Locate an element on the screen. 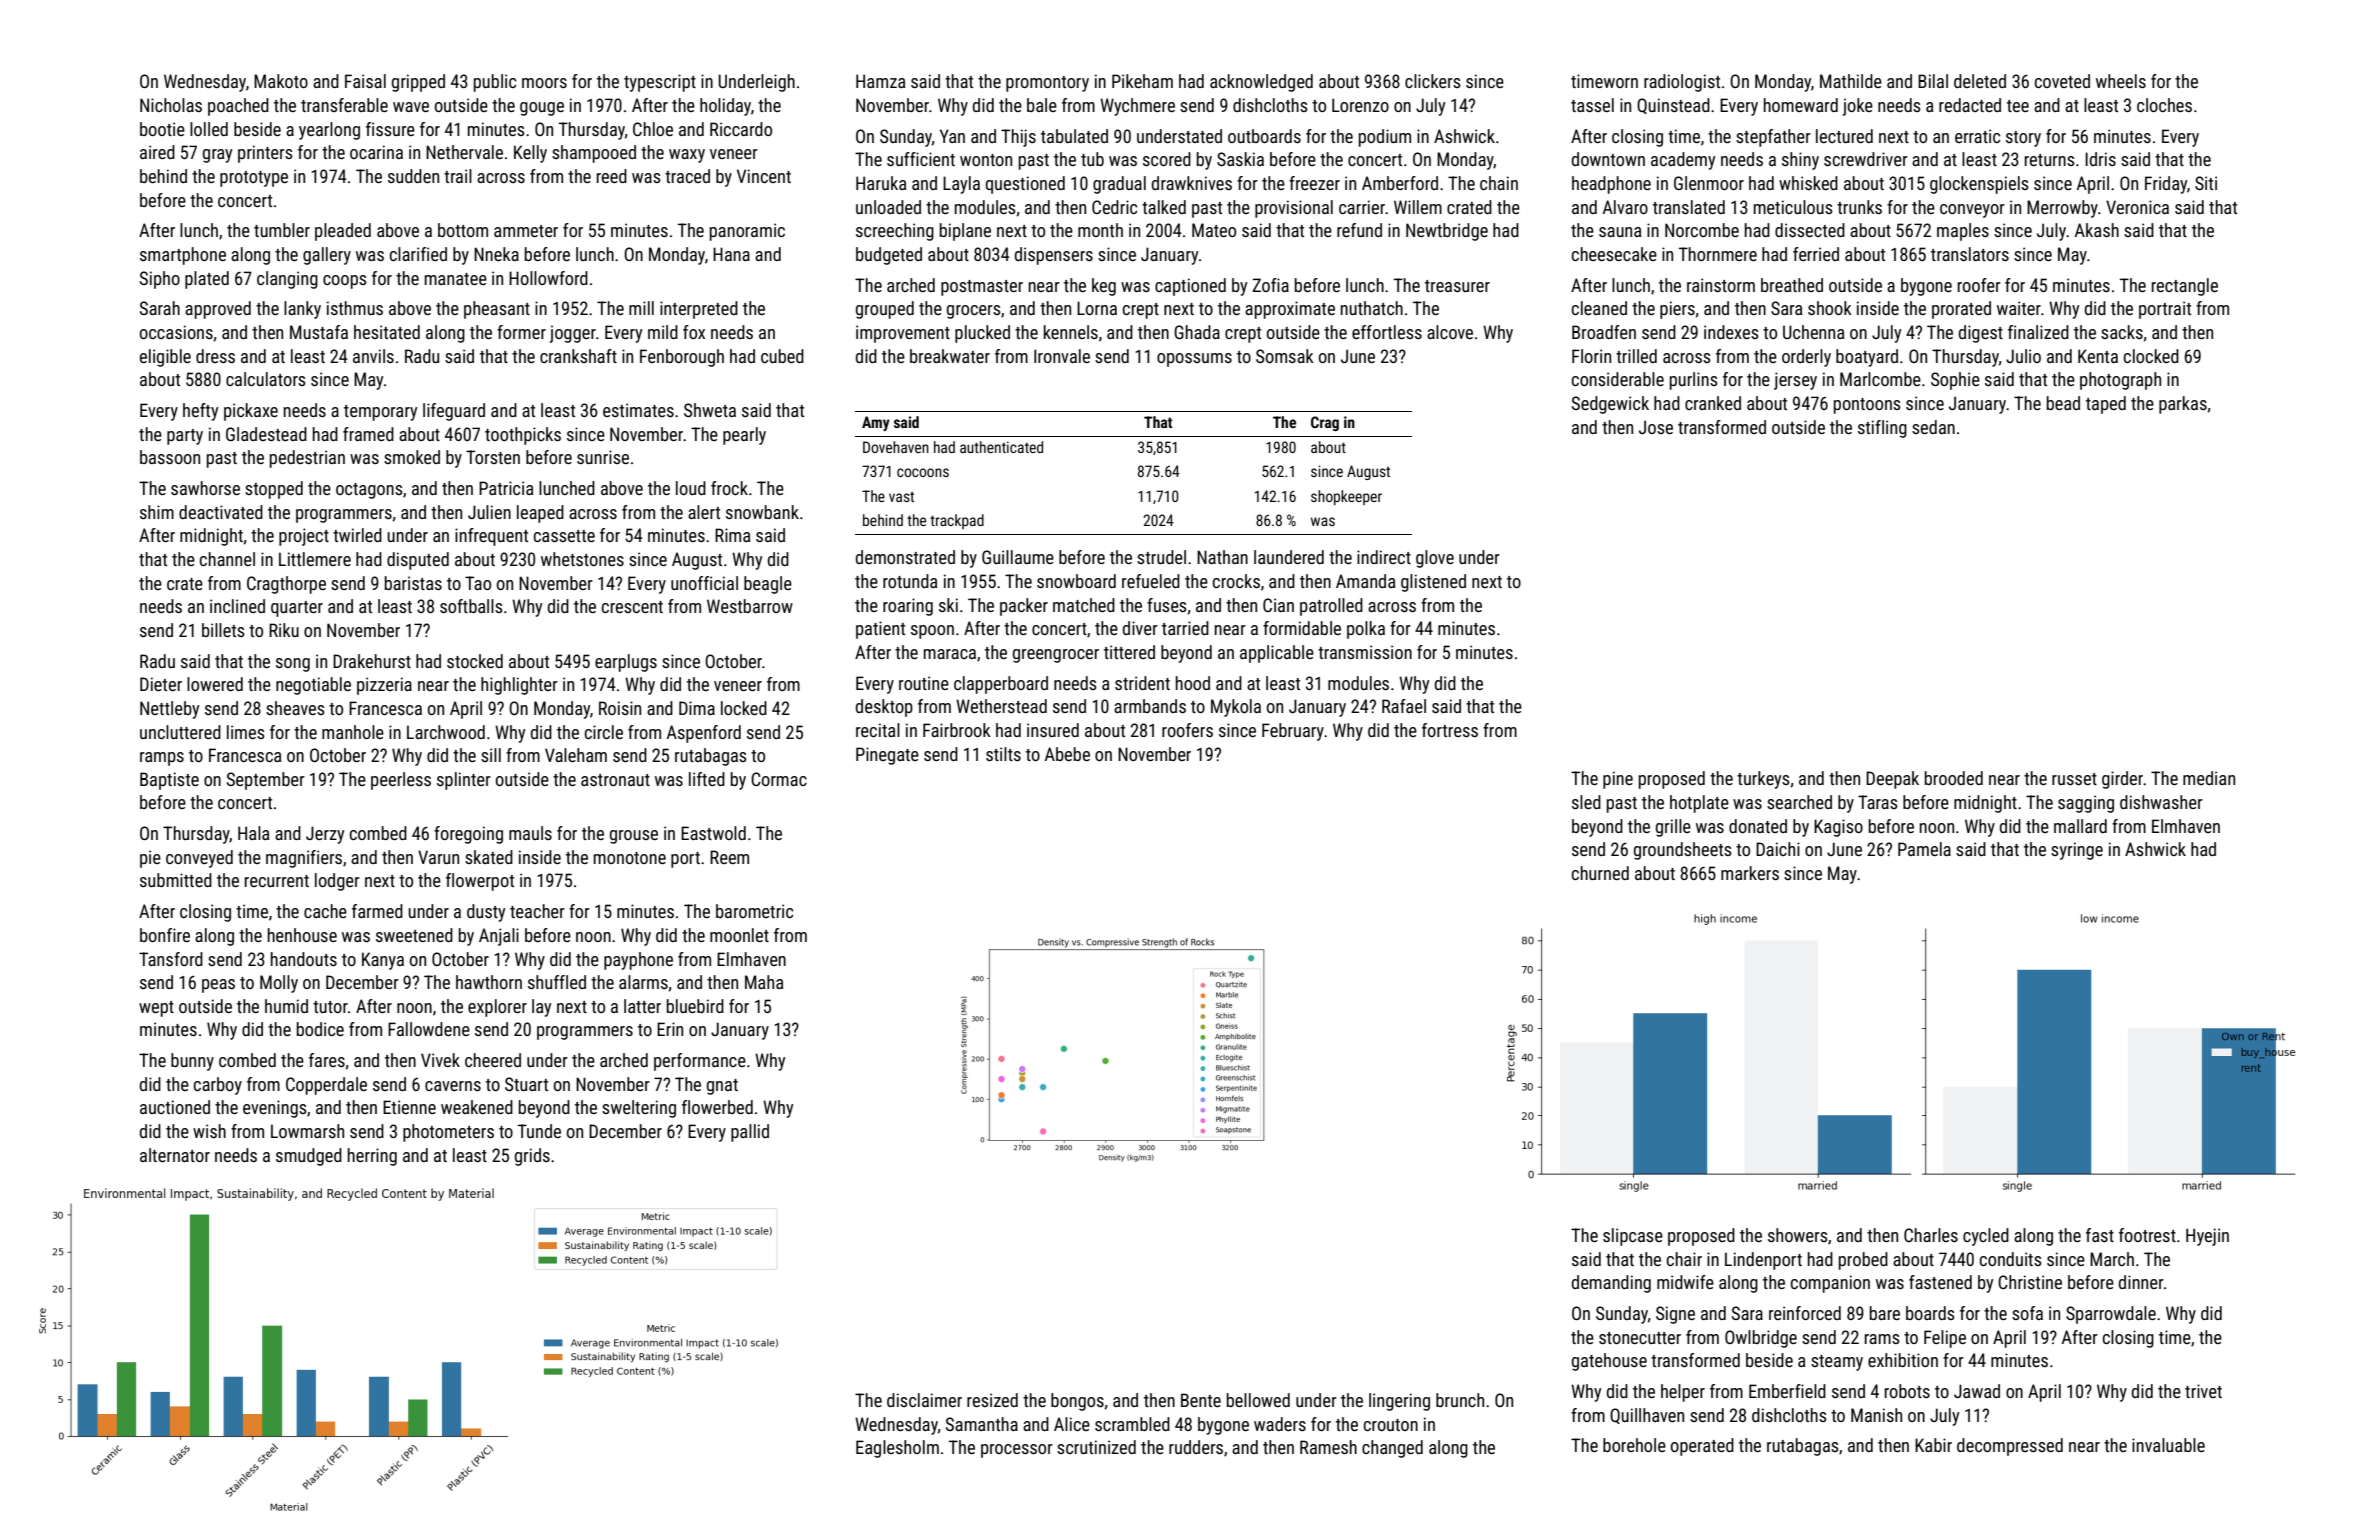  disclaimer is located at coordinates (924, 1400).
